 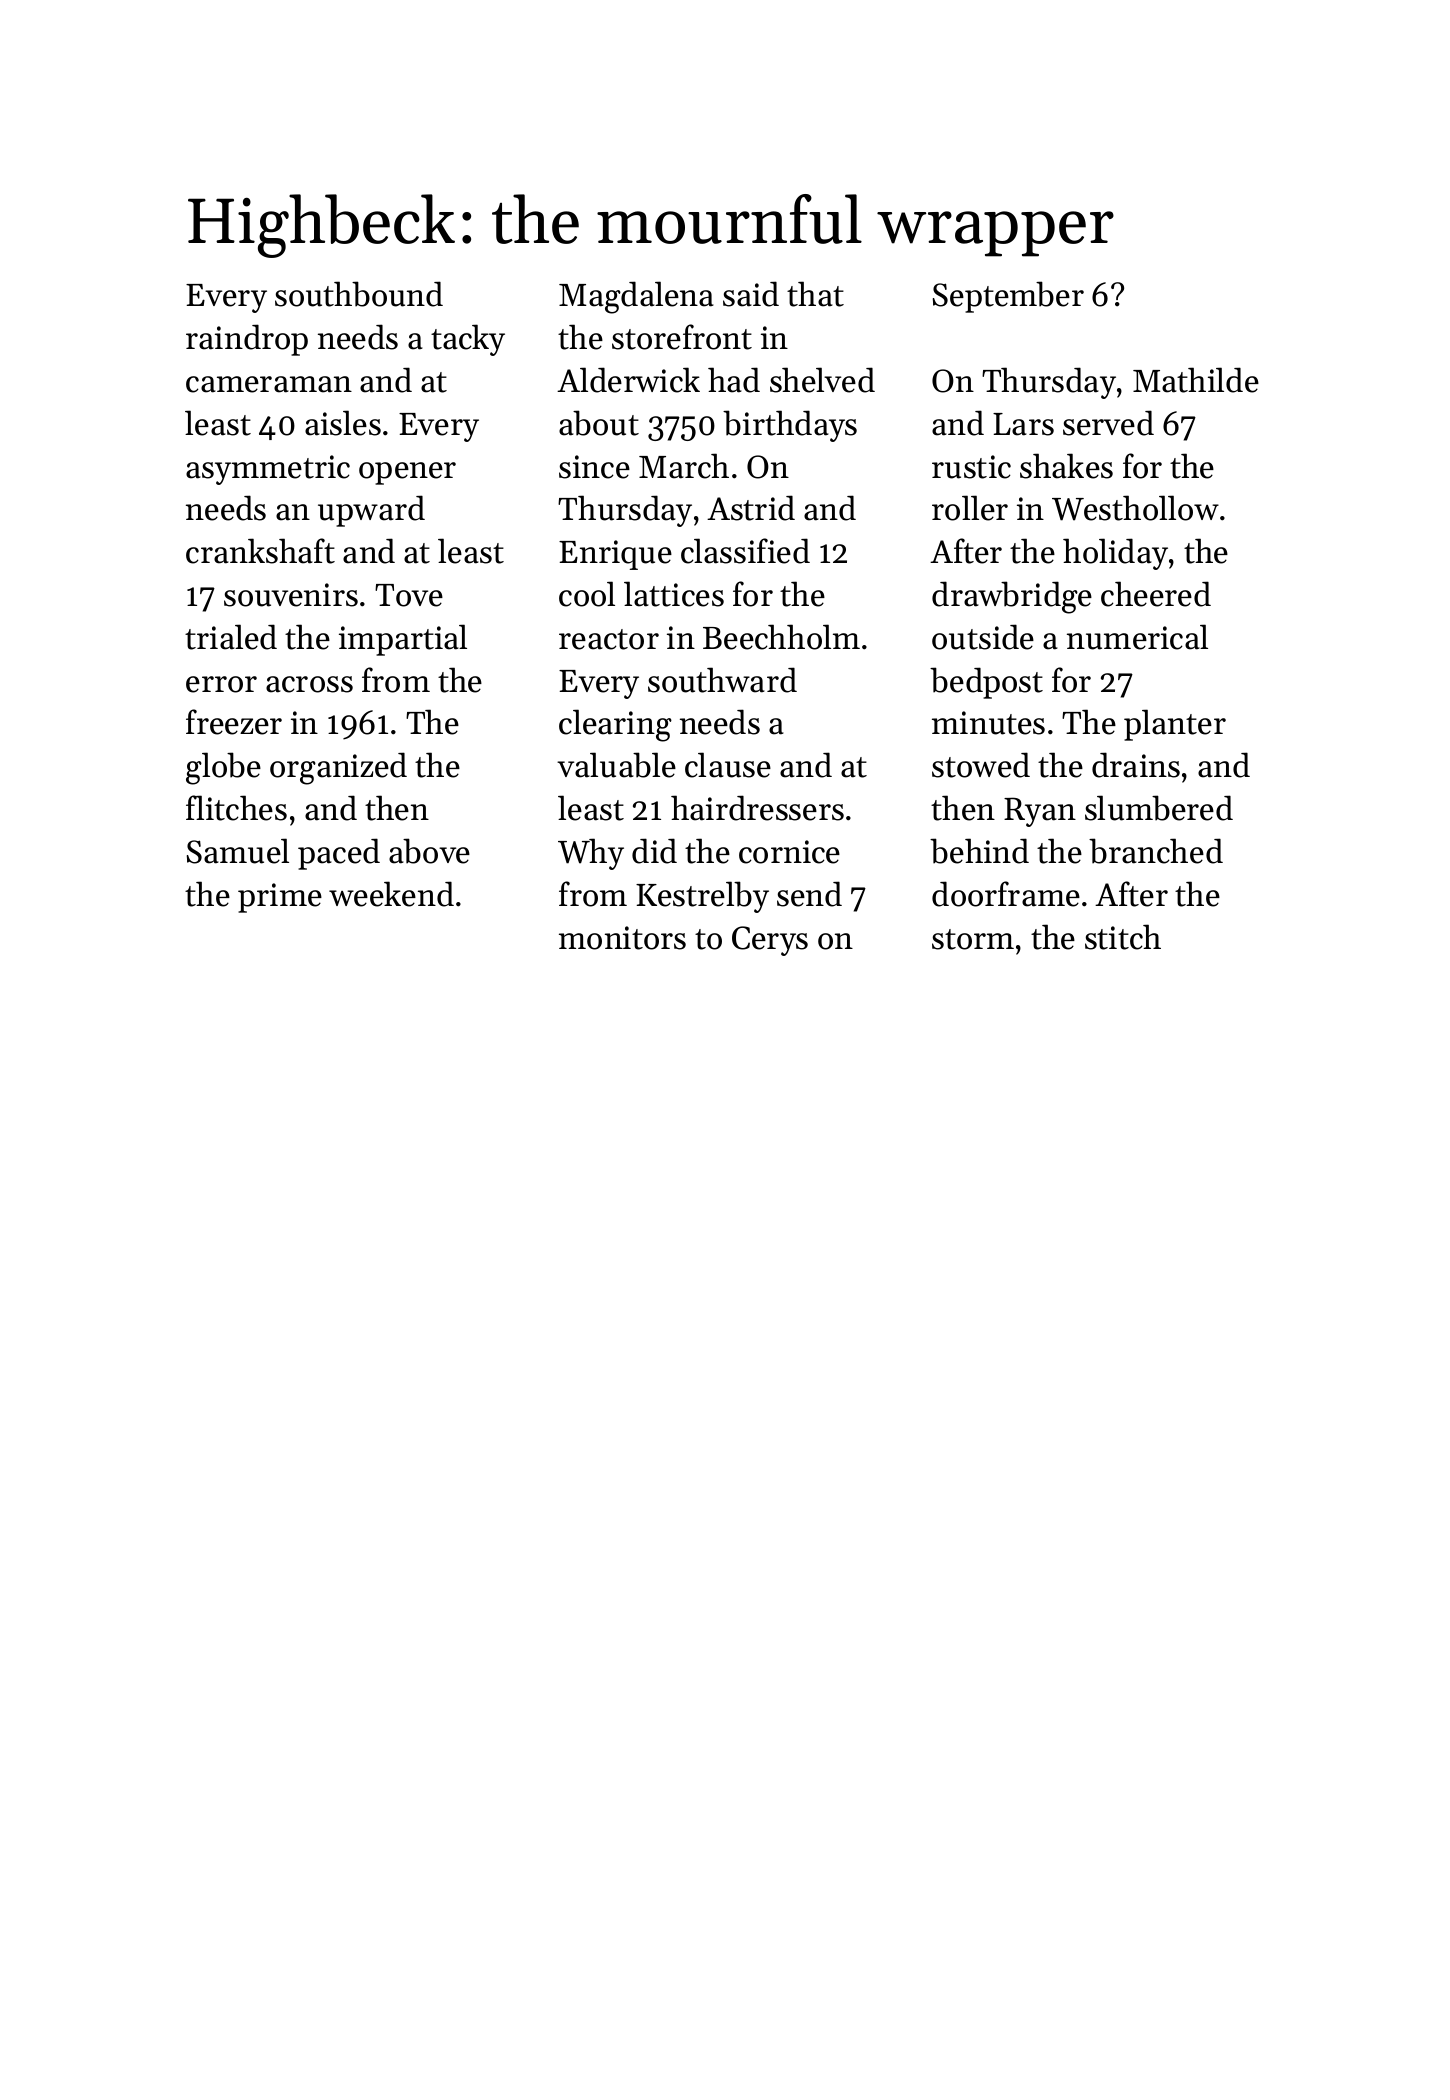 I want to click on behind, so click(x=979, y=851).
